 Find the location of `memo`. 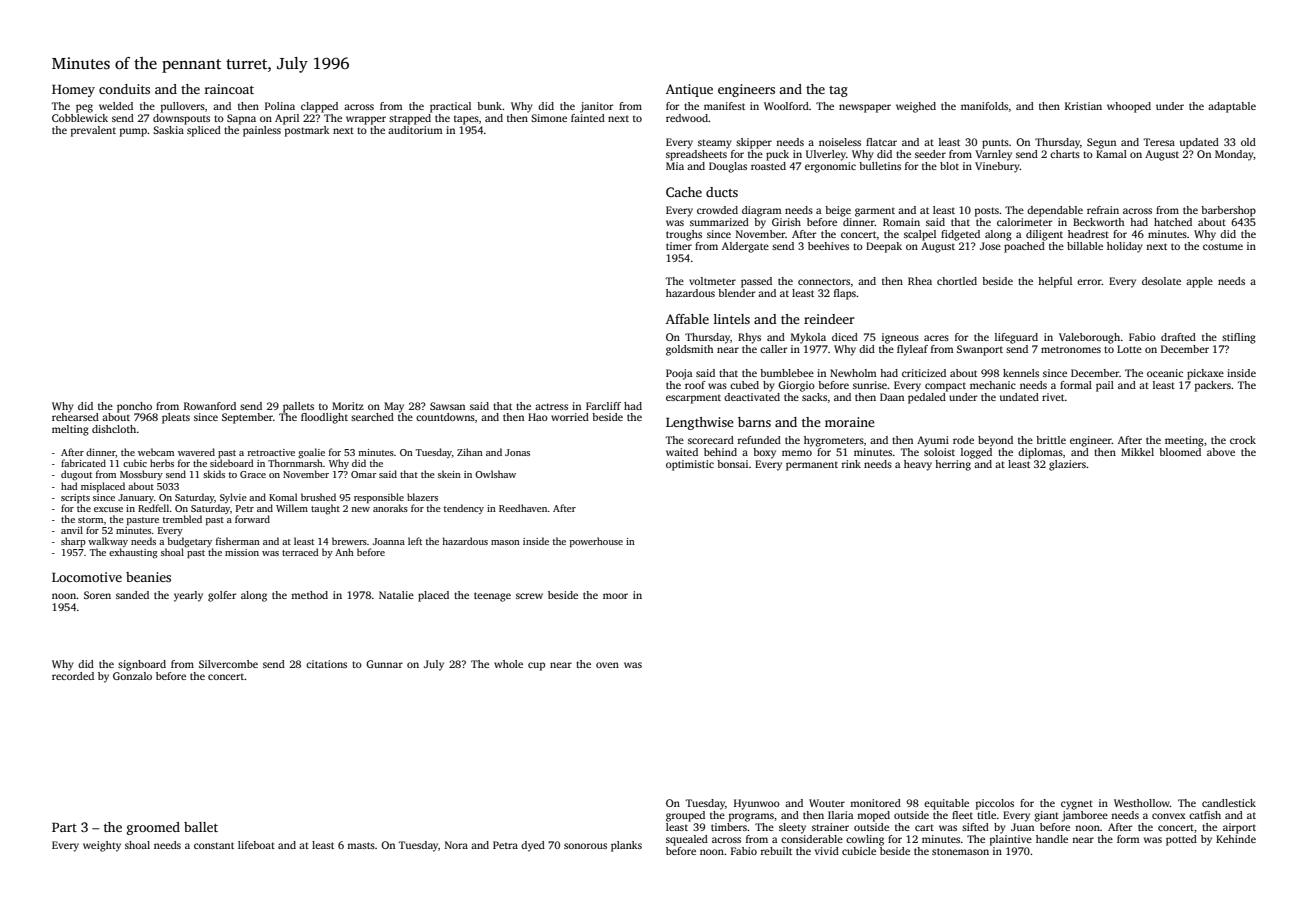

memo is located at coordinates (797, 453).
